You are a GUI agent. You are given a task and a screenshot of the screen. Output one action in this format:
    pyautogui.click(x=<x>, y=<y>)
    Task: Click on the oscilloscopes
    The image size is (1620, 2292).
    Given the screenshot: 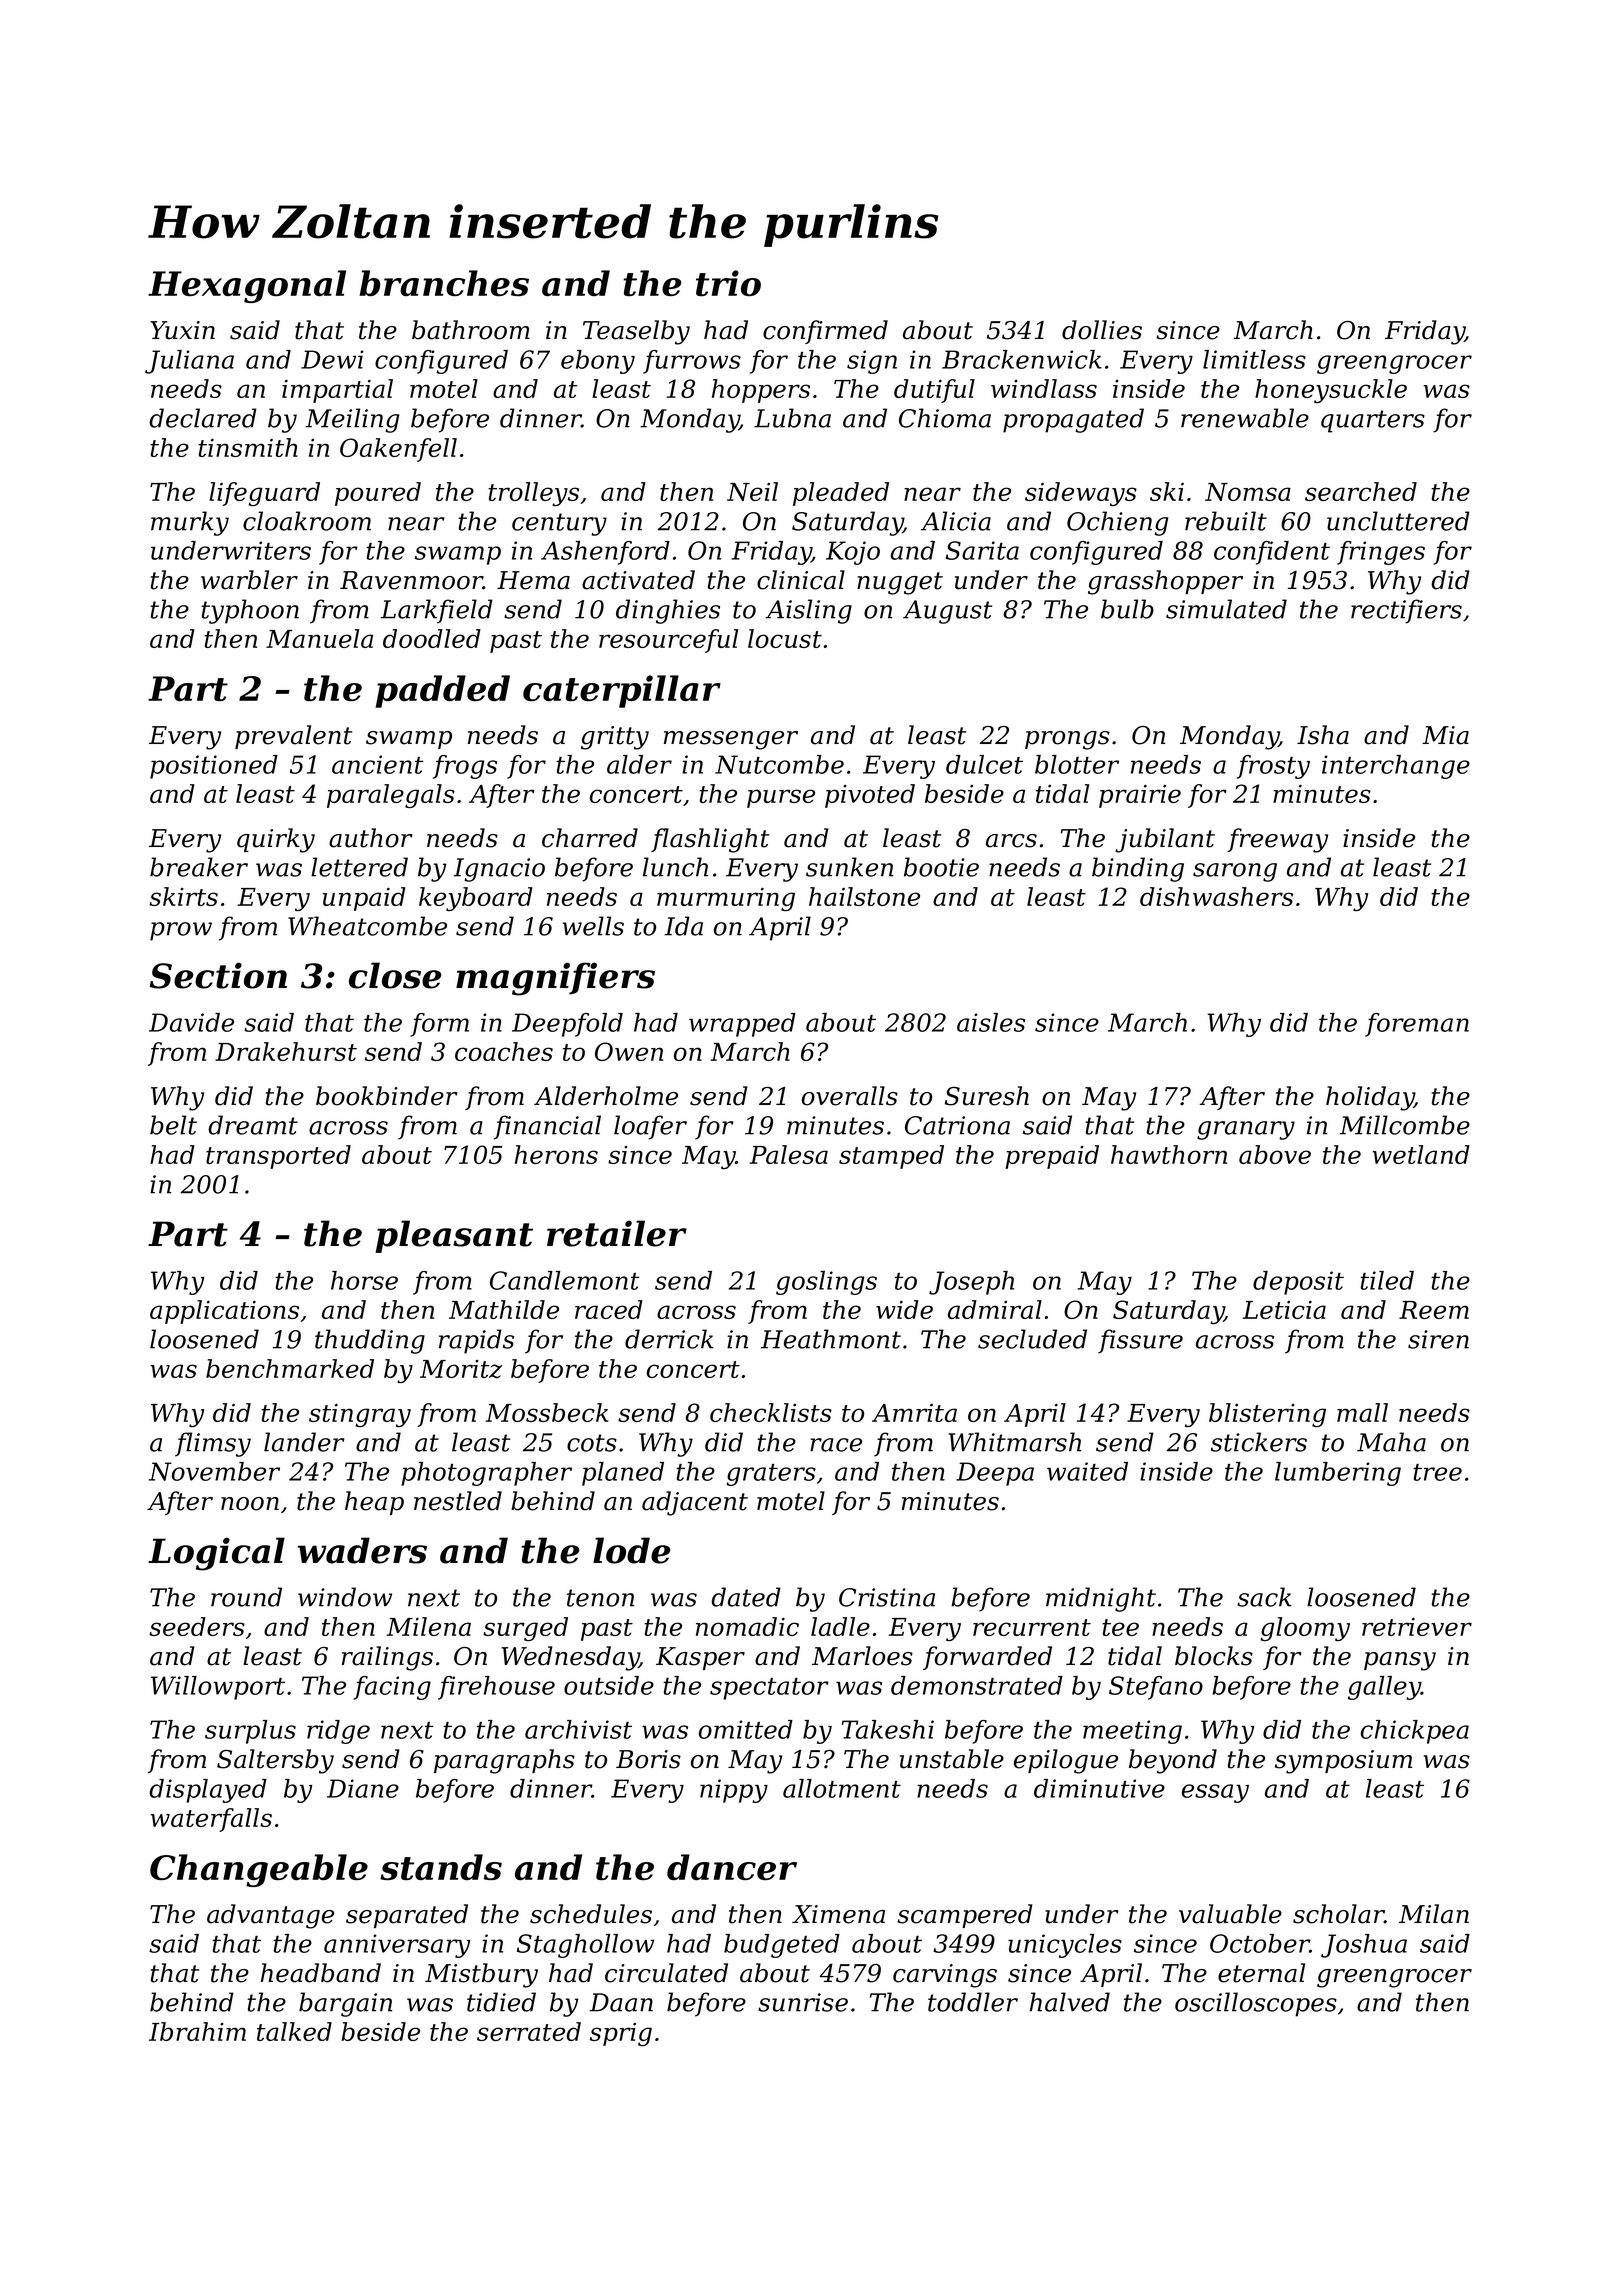 What is the action you would take?
    pyautogui.click(x=1256, y=2004)
